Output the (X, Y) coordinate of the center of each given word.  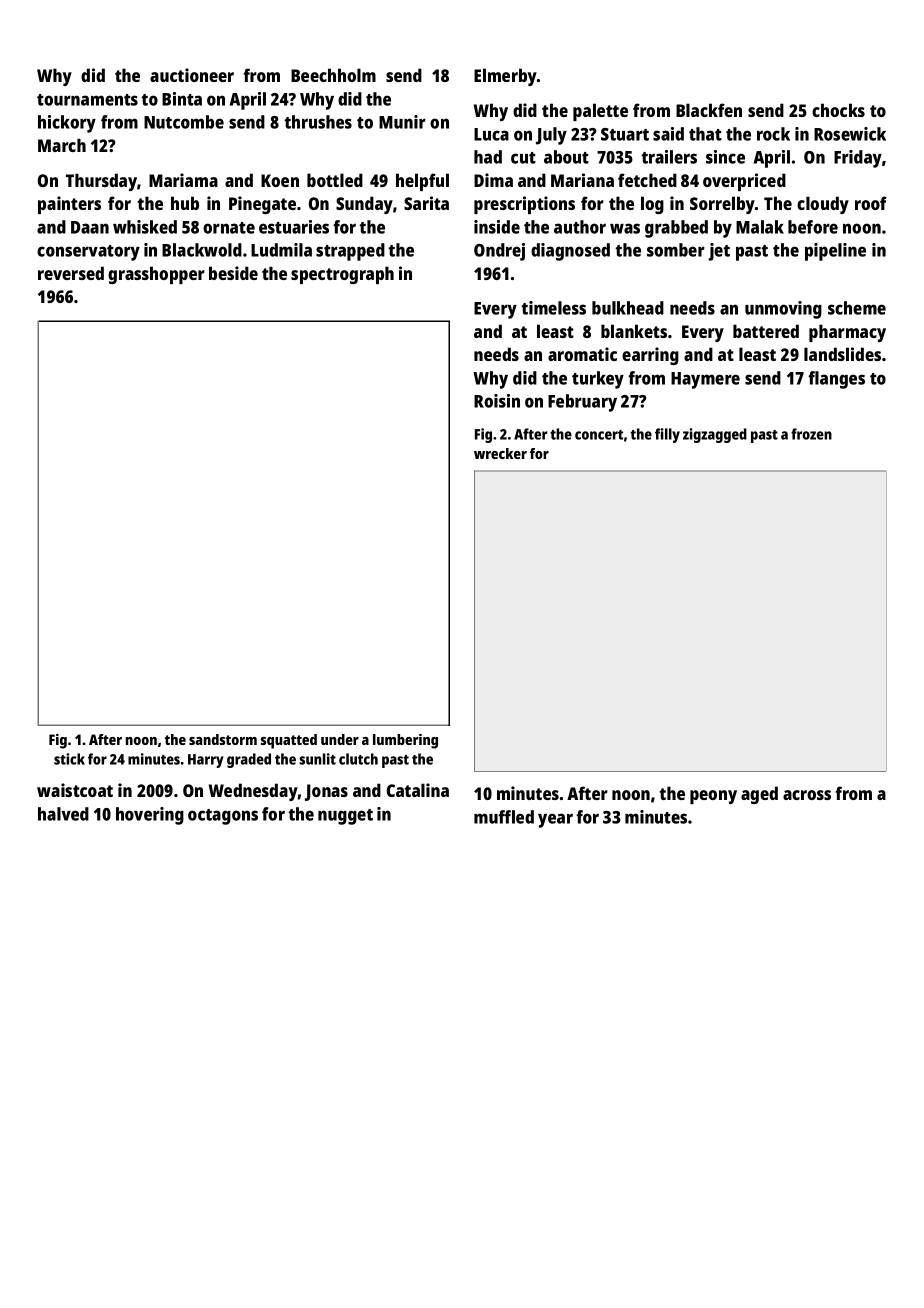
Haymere (705, 380)
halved (63, 814)
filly (667, 435)
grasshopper (156, 275)
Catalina (418, 790)
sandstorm (223, 739)
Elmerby (505, 77)
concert (599, 435)
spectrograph (342, 275)
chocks (838, 110)
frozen (811, 434)
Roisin (497, 401)
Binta (182, 99)
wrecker (500, 453)
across (807, 795)
